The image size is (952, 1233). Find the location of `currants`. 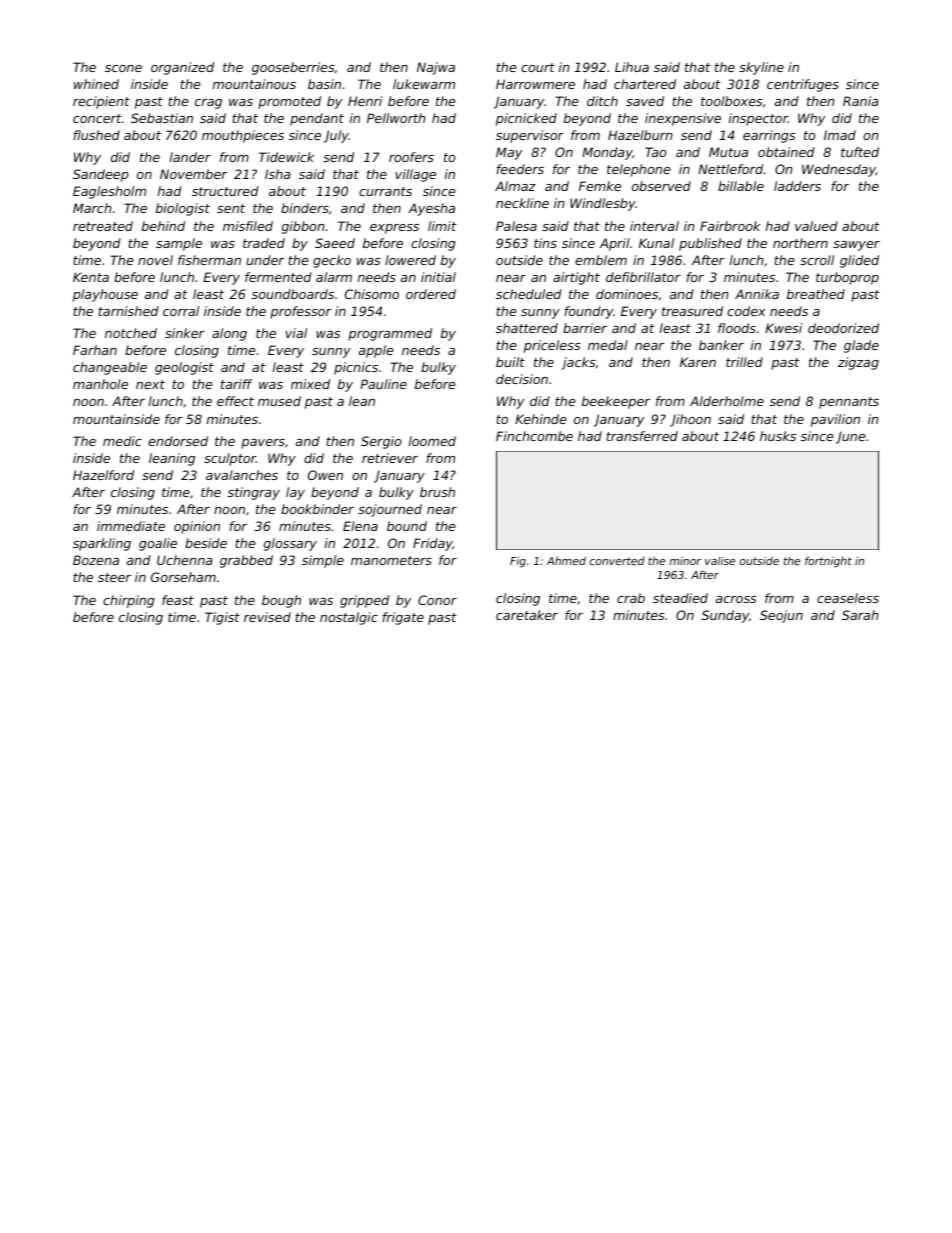

currants is located at coordinates (385, 191).
